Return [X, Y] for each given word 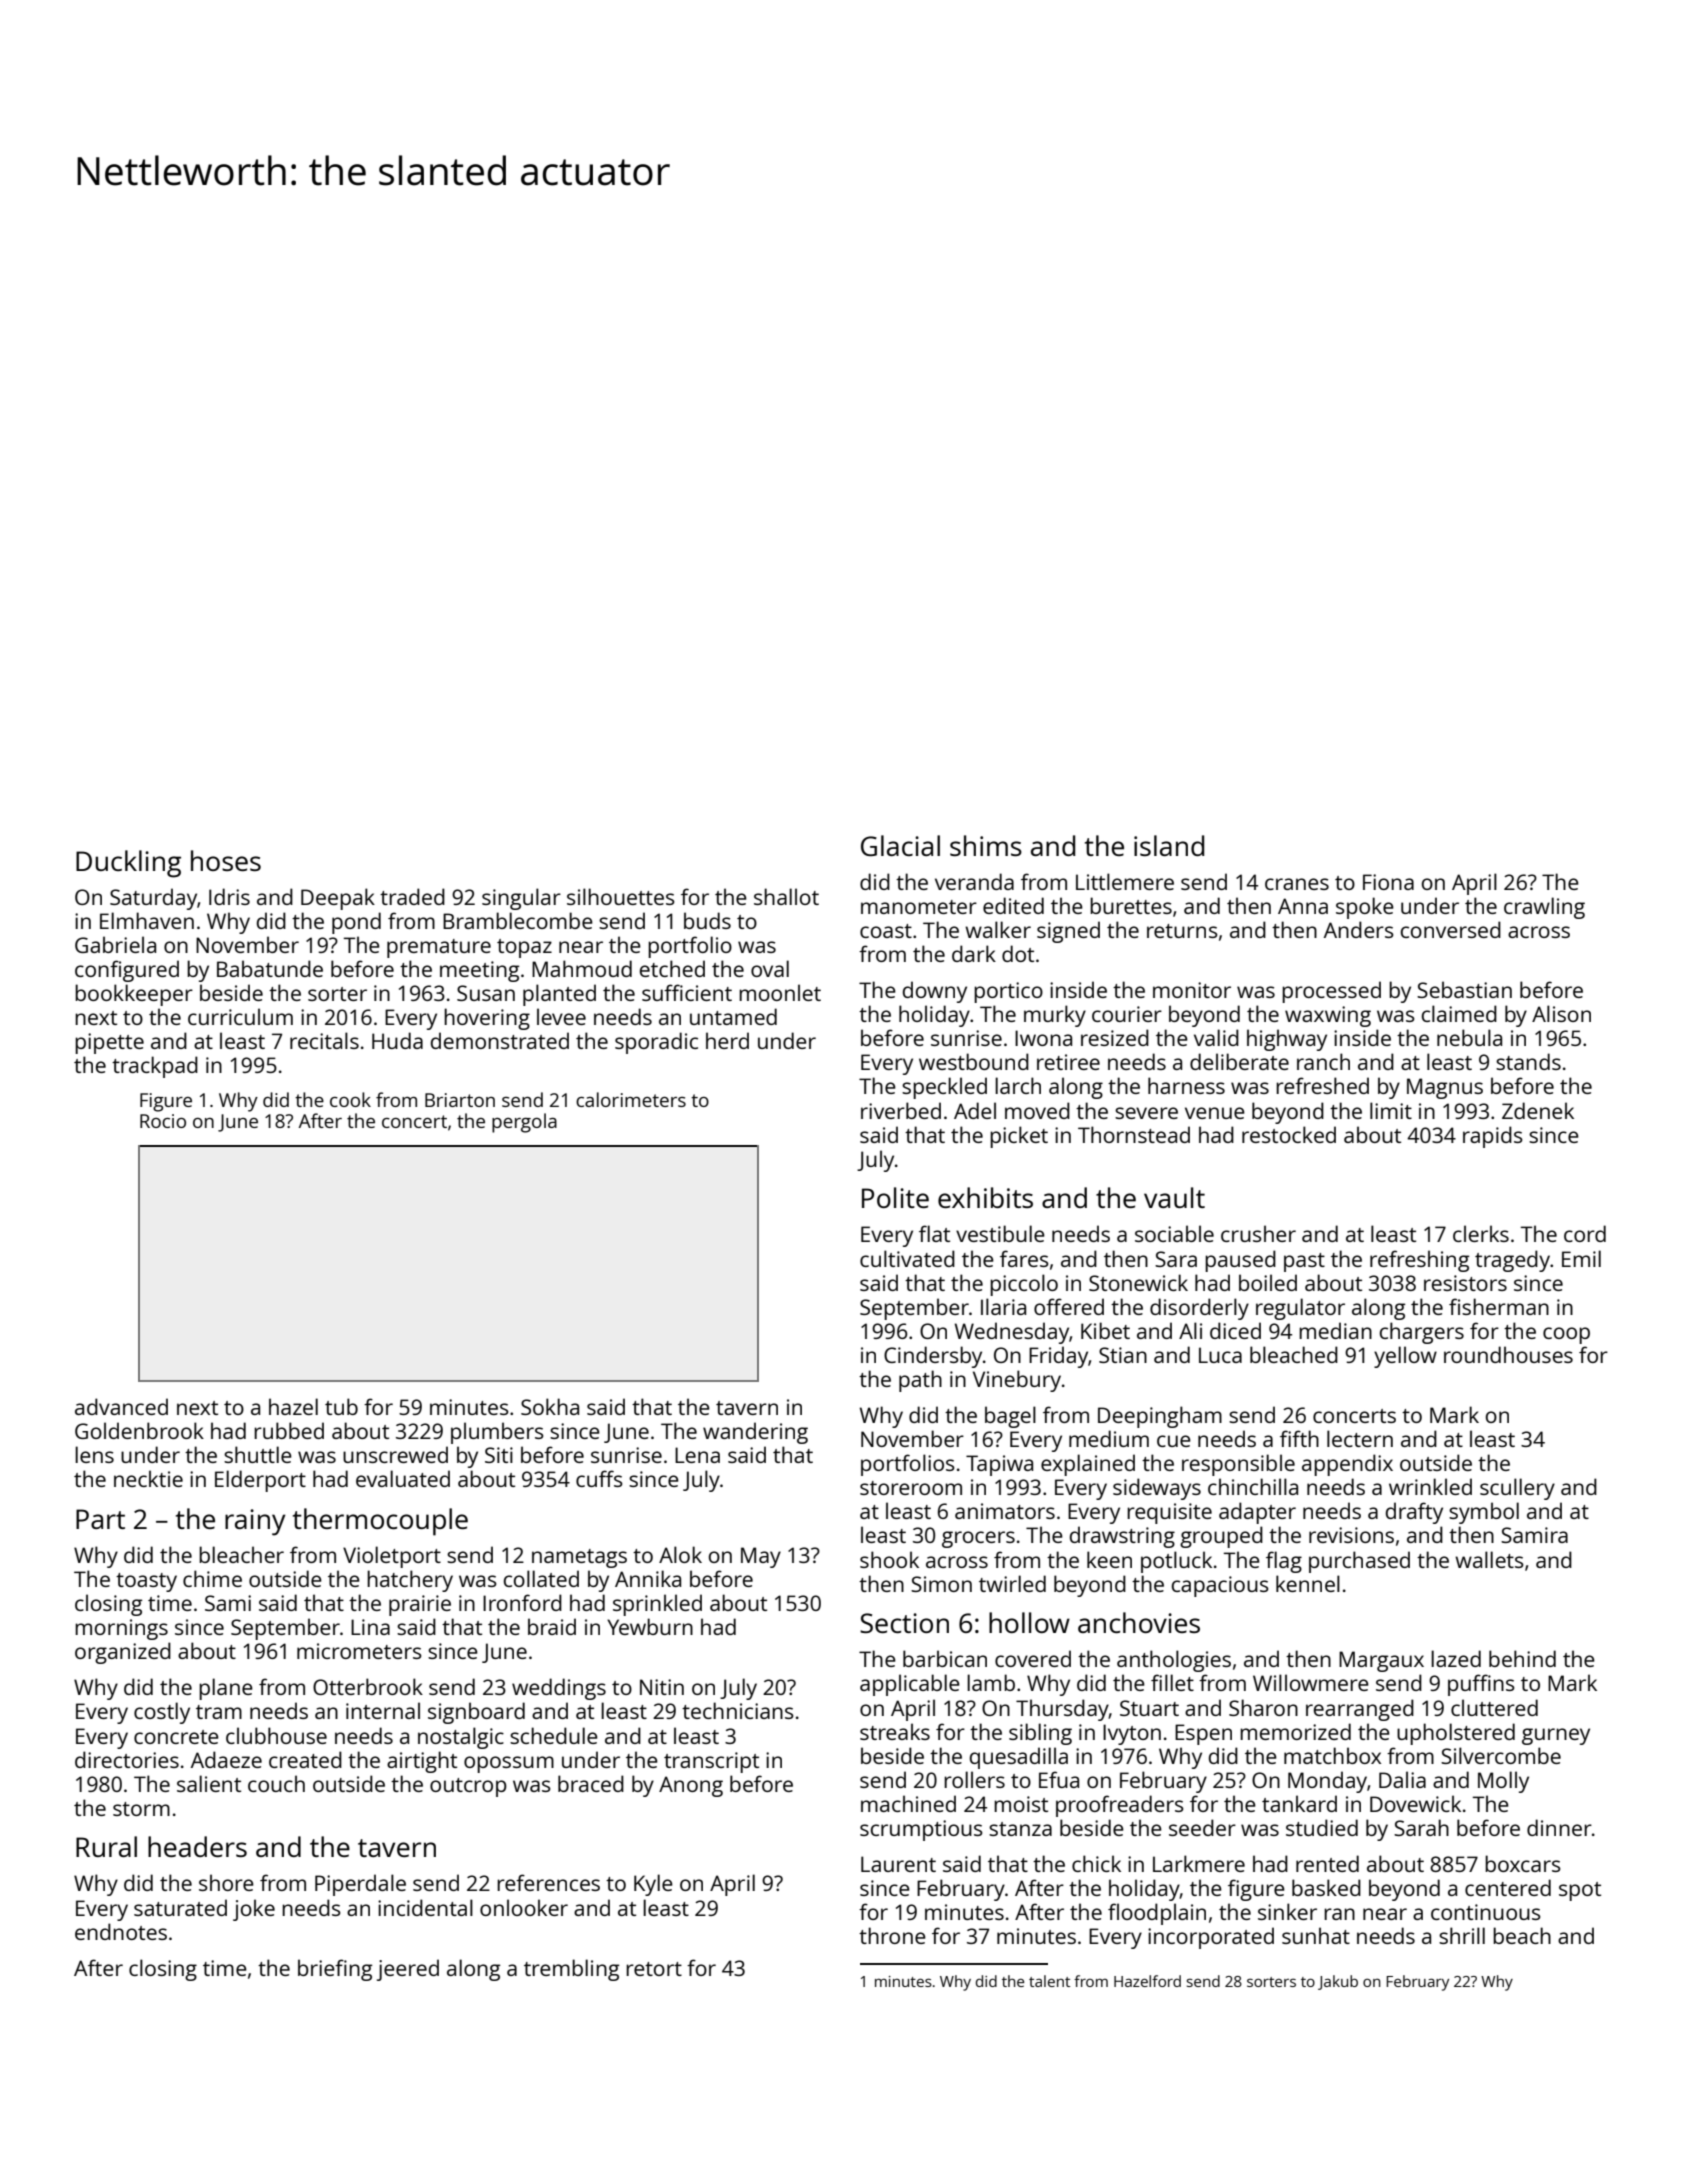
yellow [1405, 1357]
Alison [1561, 1013]
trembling [571, 1970]
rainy [255, 1522]
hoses [226, 860]
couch [276, 1783]
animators [1005, 1511]
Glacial [900, 845]
